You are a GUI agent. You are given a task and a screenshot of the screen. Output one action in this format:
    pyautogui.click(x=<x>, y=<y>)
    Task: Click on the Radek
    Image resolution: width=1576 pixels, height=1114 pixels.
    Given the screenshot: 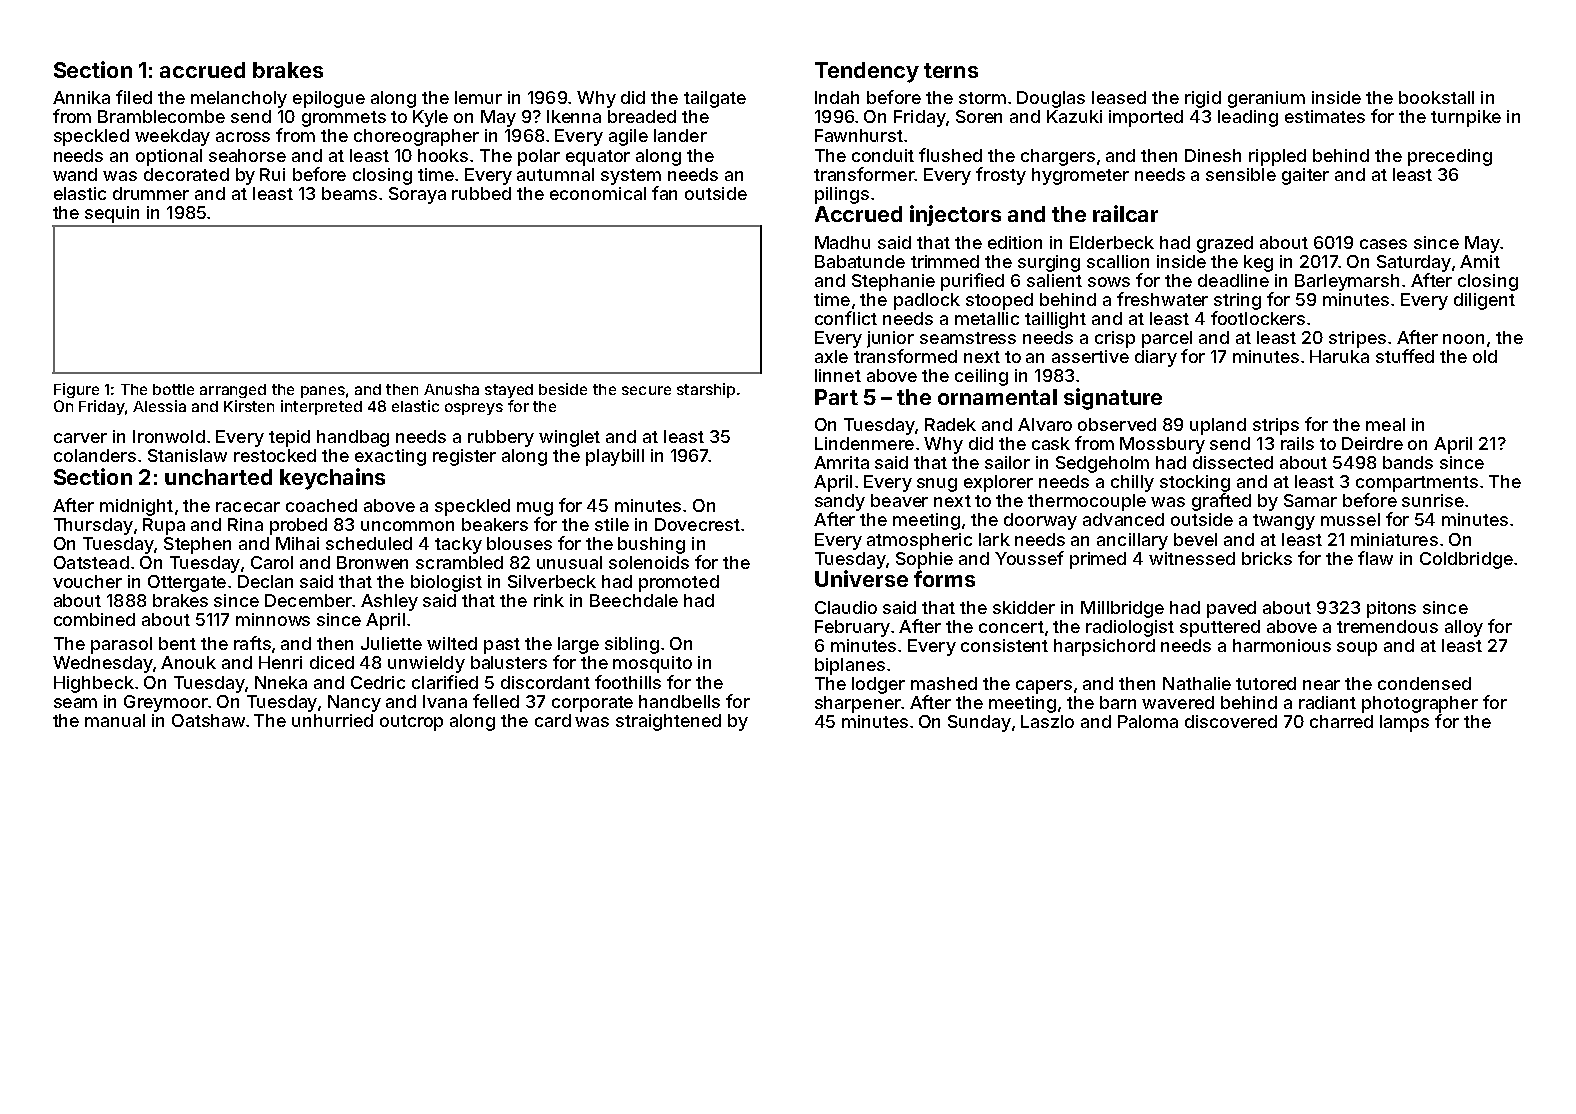 What is the action you would take?
    pyautogui.click(x=950, y=424)
